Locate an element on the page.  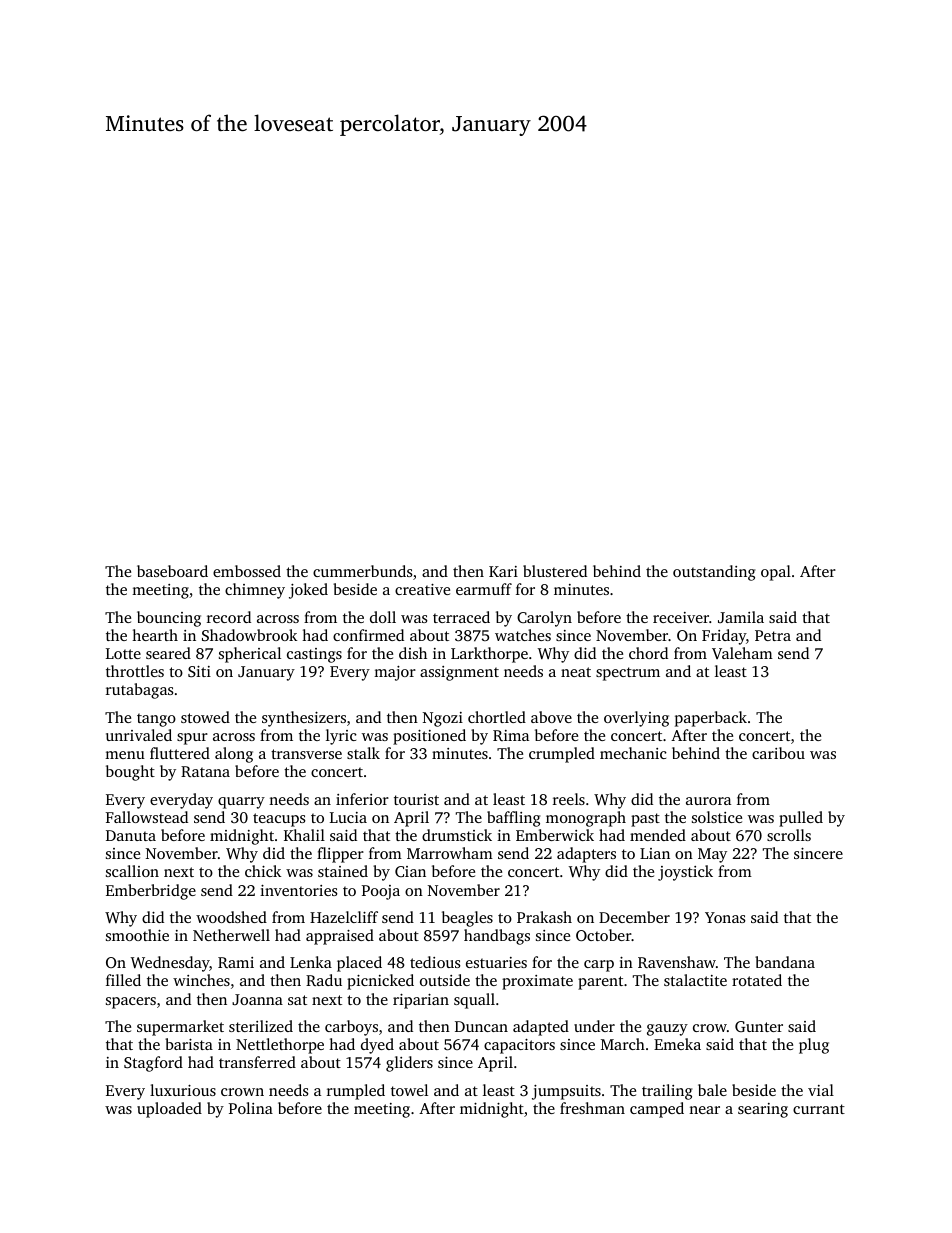
embossed is located at coordinates (247, 571).
